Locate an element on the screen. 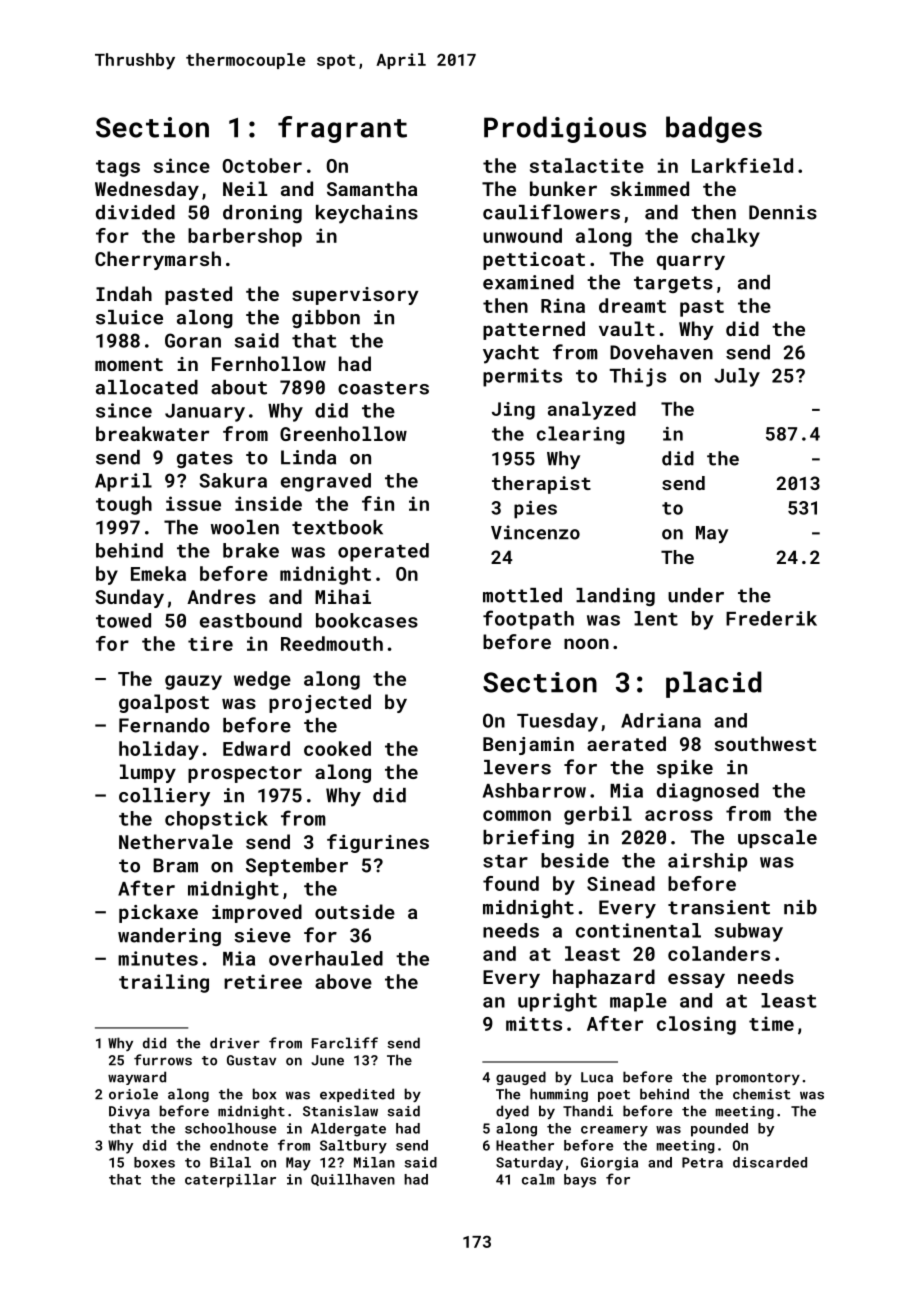  badges is located at coordinates (714, 129).
